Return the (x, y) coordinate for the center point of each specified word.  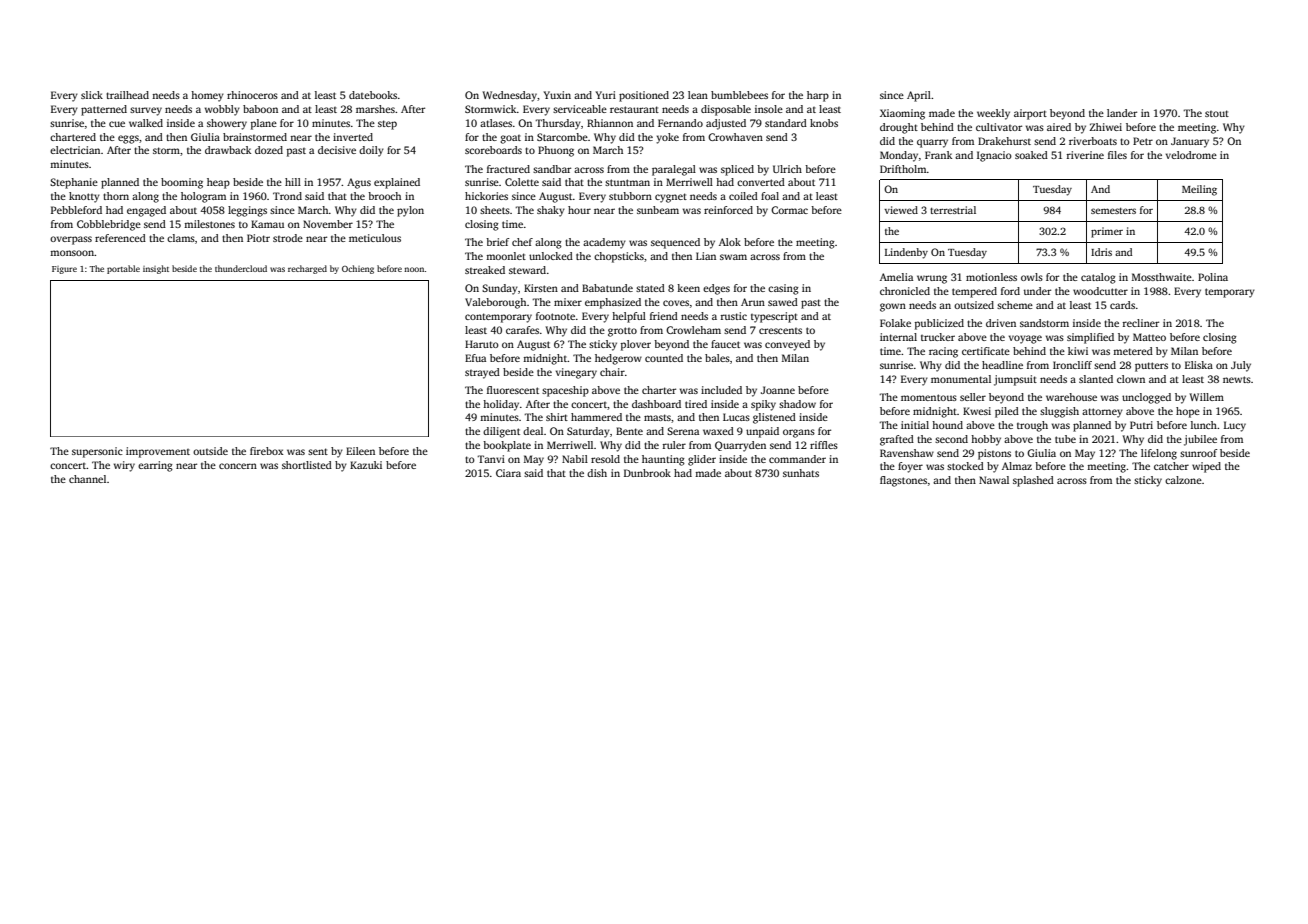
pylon (410, 211)
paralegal (674, 170)
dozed (269, 150)
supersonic (97, 452)
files (1117, 155)
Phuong (556, 151)
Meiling (1199, 190)
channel (87, 479)
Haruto (482, 344)
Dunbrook (647, 473)
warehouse (1071, 397)
